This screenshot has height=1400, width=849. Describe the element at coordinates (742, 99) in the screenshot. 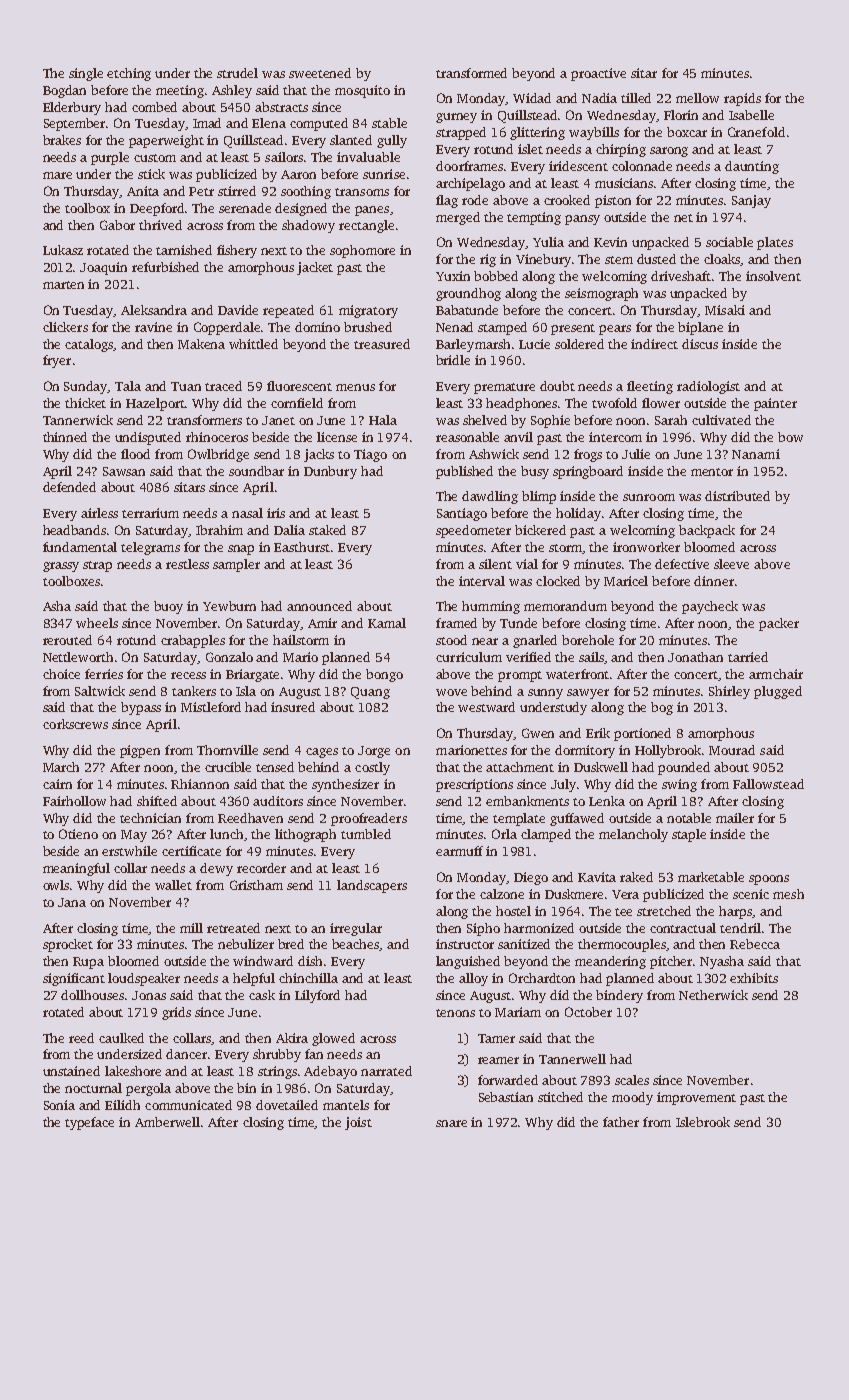

I see `rapids` at that location.
